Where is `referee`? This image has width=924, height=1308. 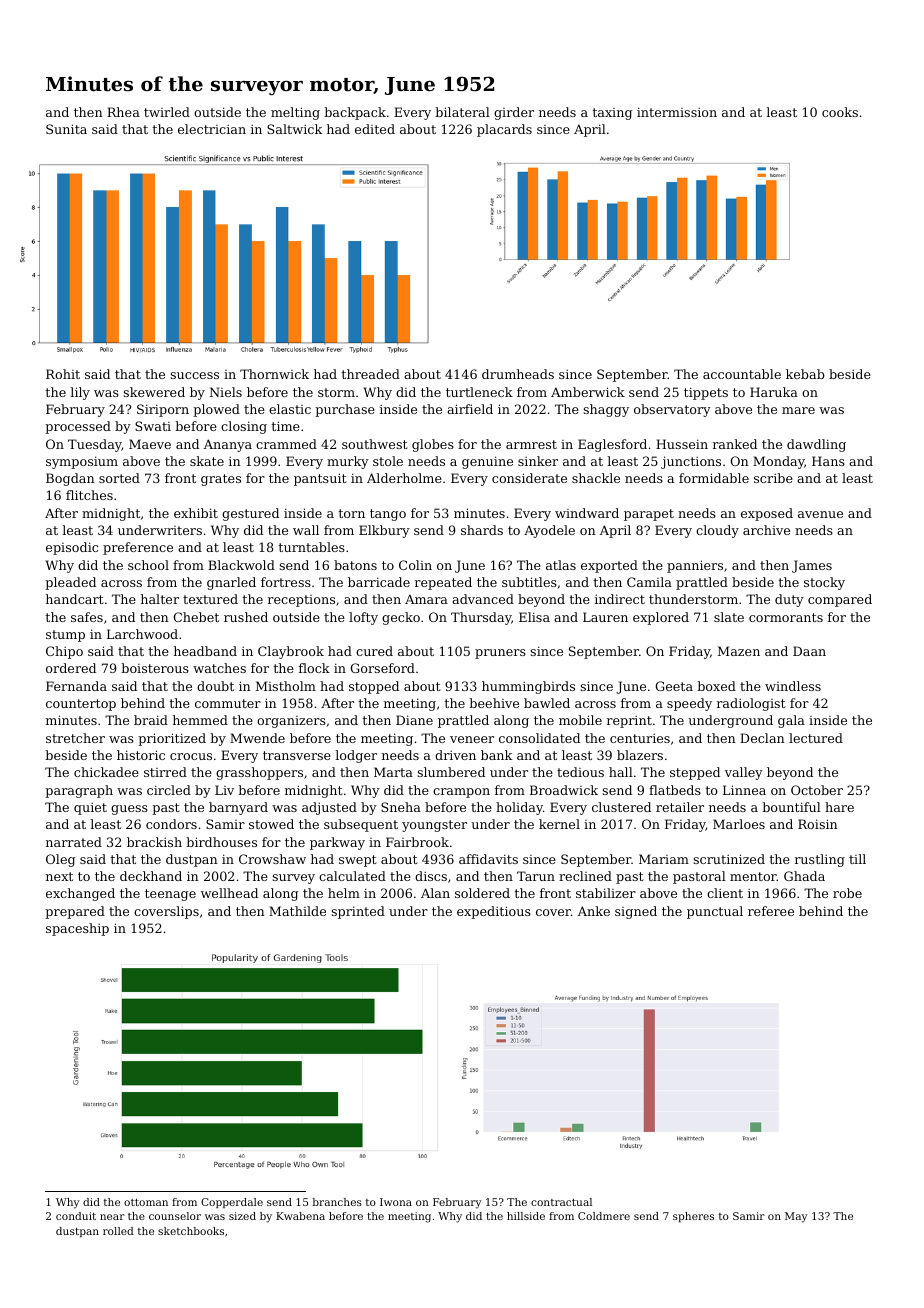 referee is located at coordinates (771, 911).
